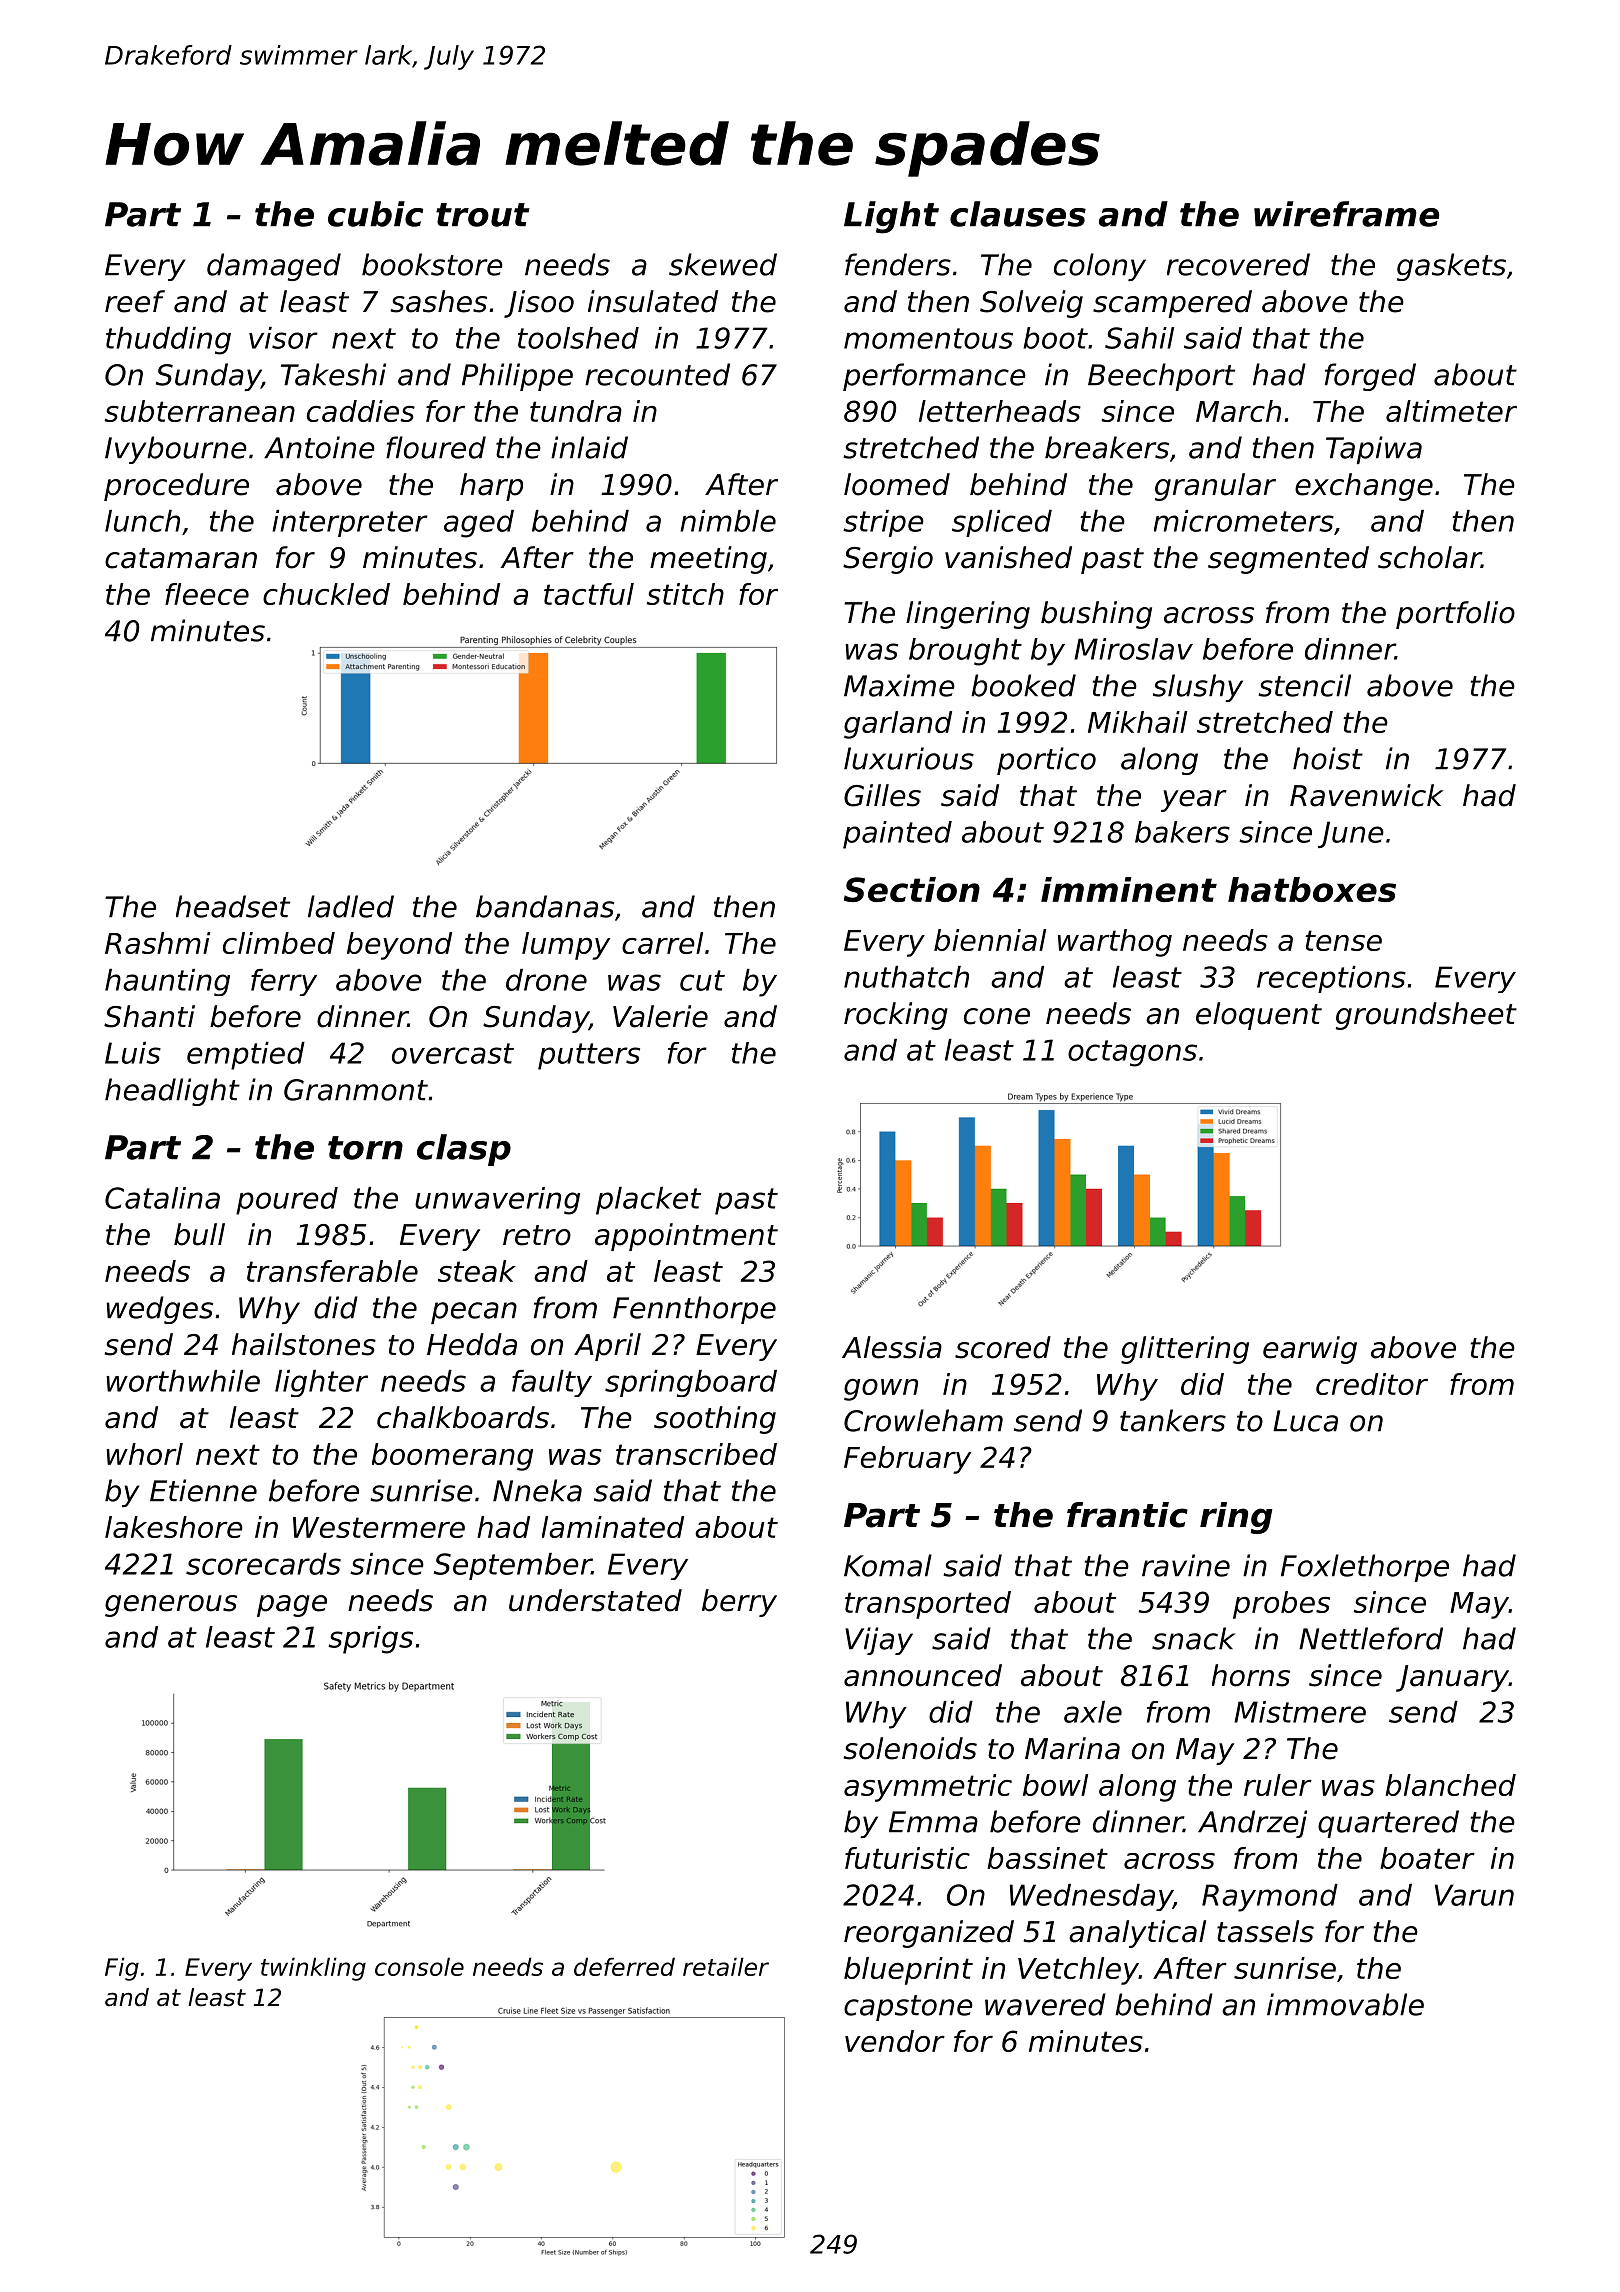  Describe the element at coordinates (1031, 304) in the screenshot. I see `Solveig` at that location.
